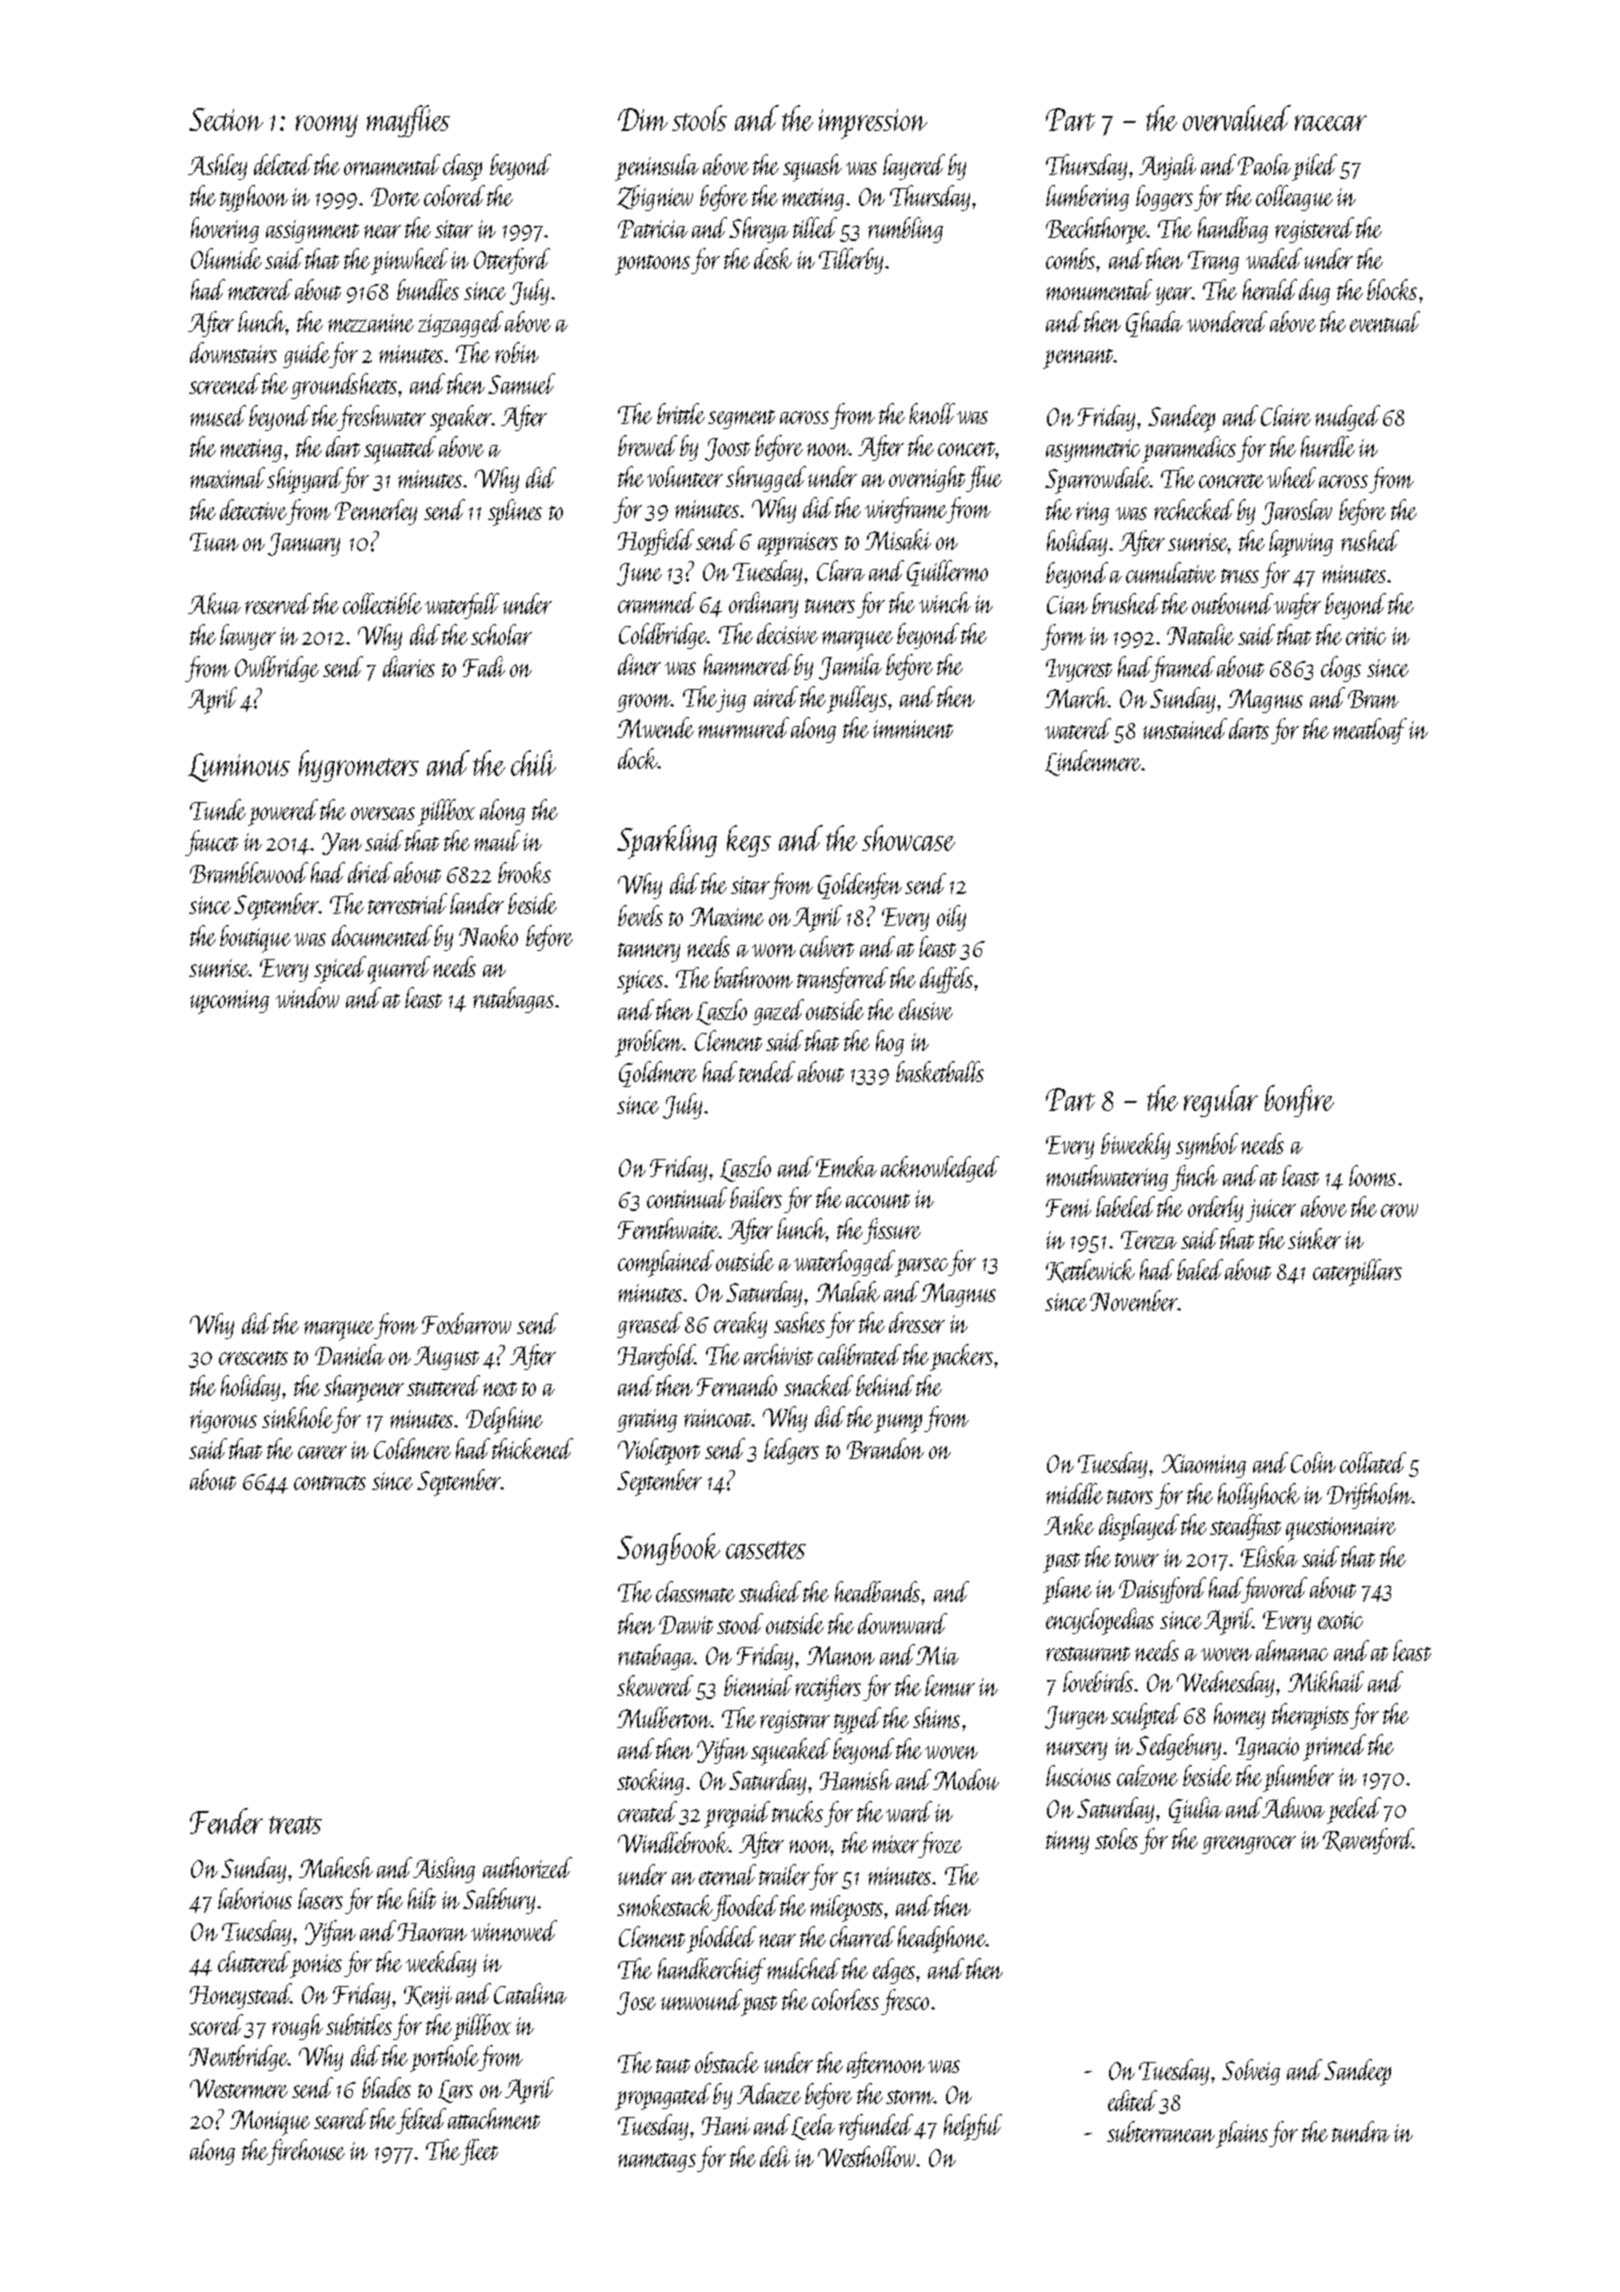  Describe the element at coordinates (1237, 118) in the document. I see `overvalued` at that location.
